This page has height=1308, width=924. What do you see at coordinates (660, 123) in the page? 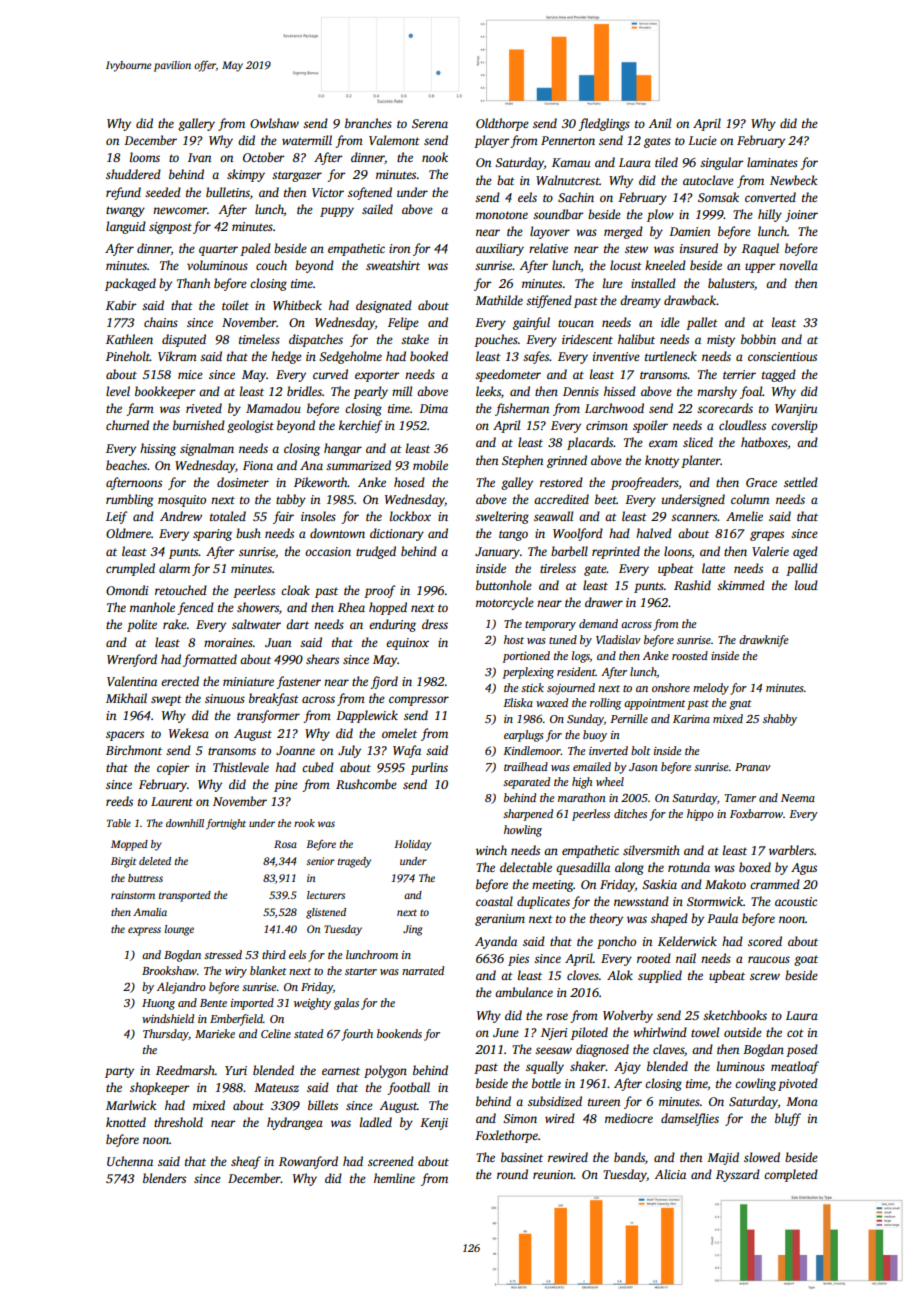
I see `Anil` at bounding box center [660, 123].
